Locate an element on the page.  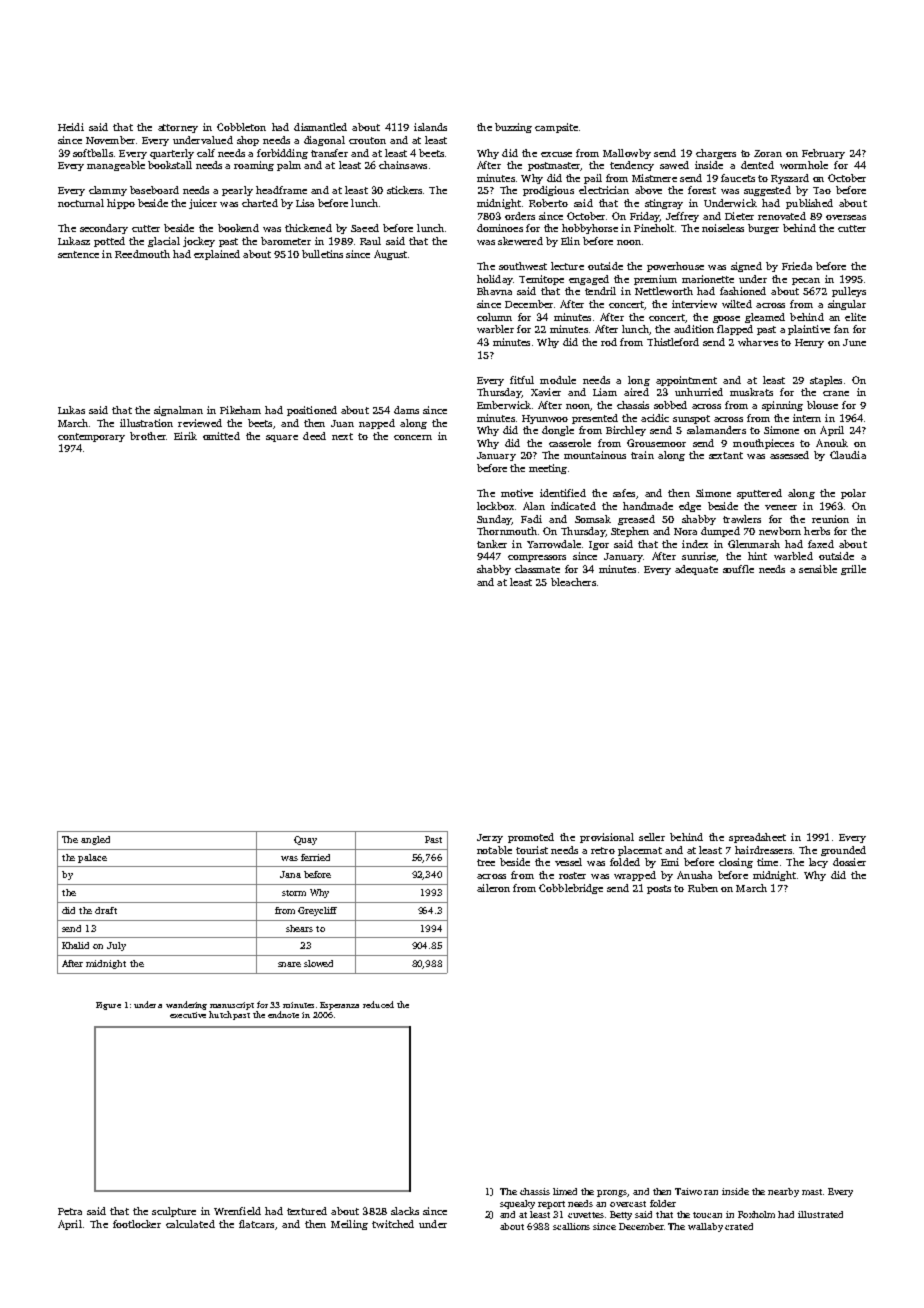
Ruben is located at coordinates (703, 888).
